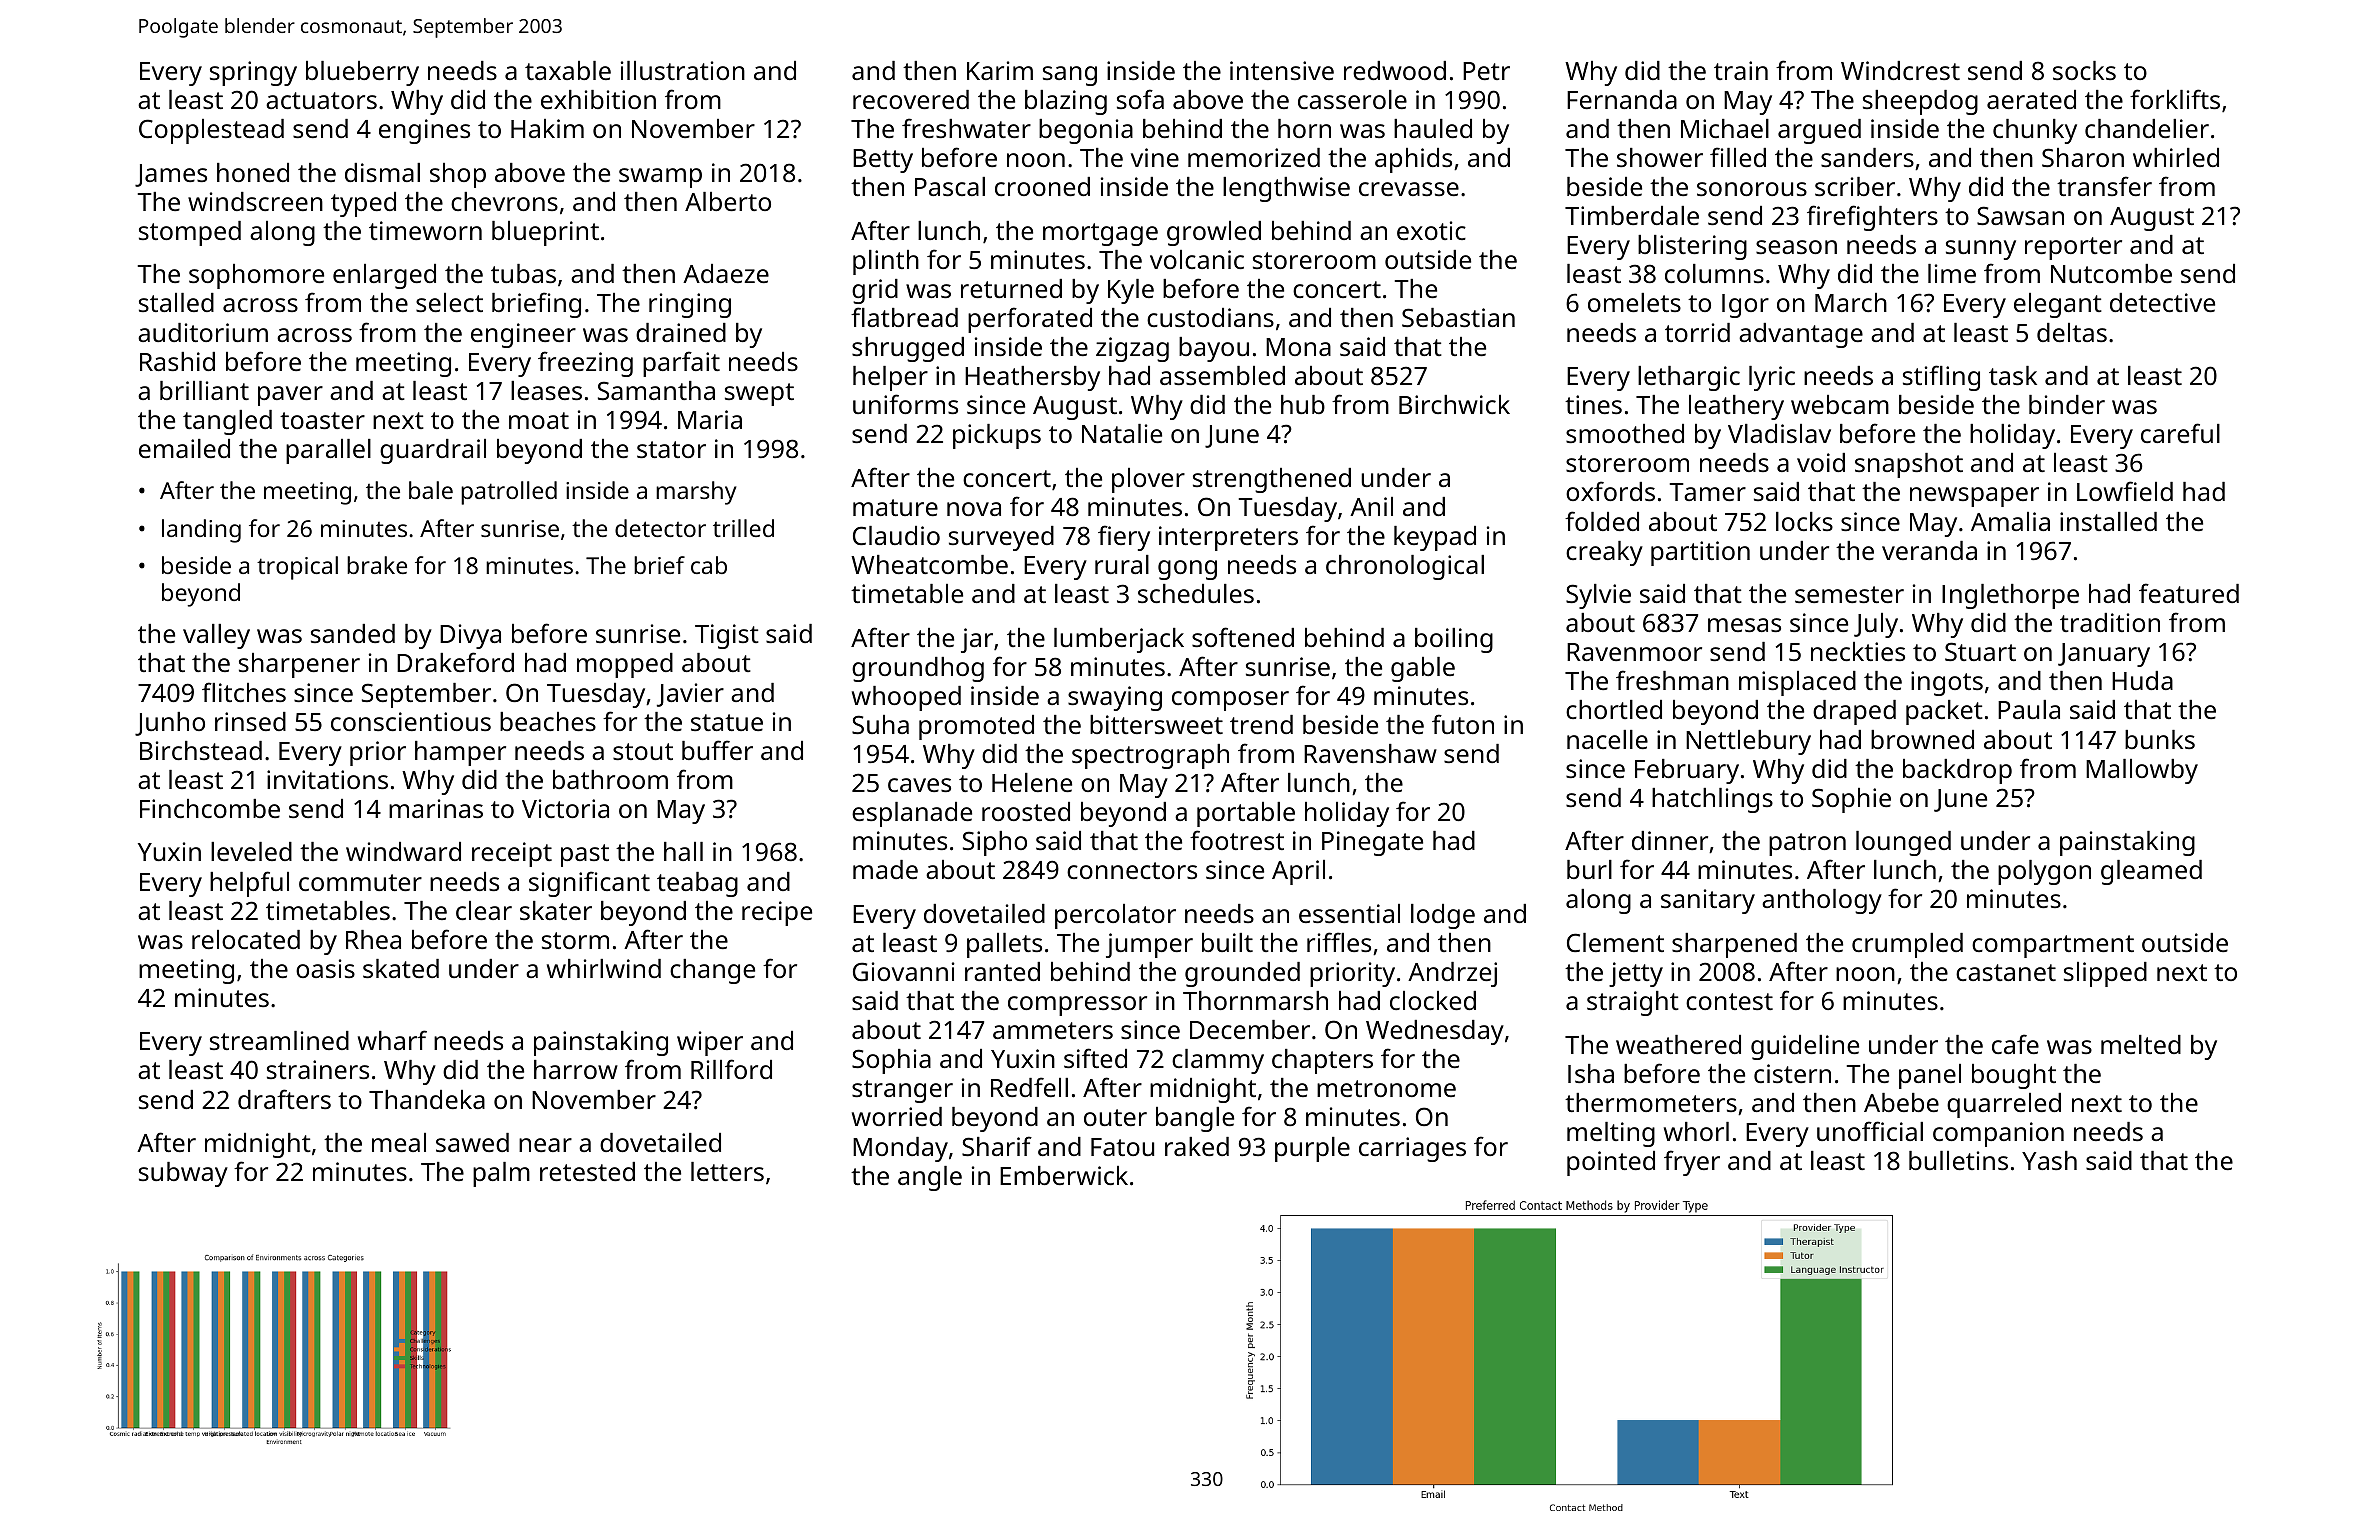 This document has width=2380, height=1540. I want to click on zigzag, so click(1132, 349).
